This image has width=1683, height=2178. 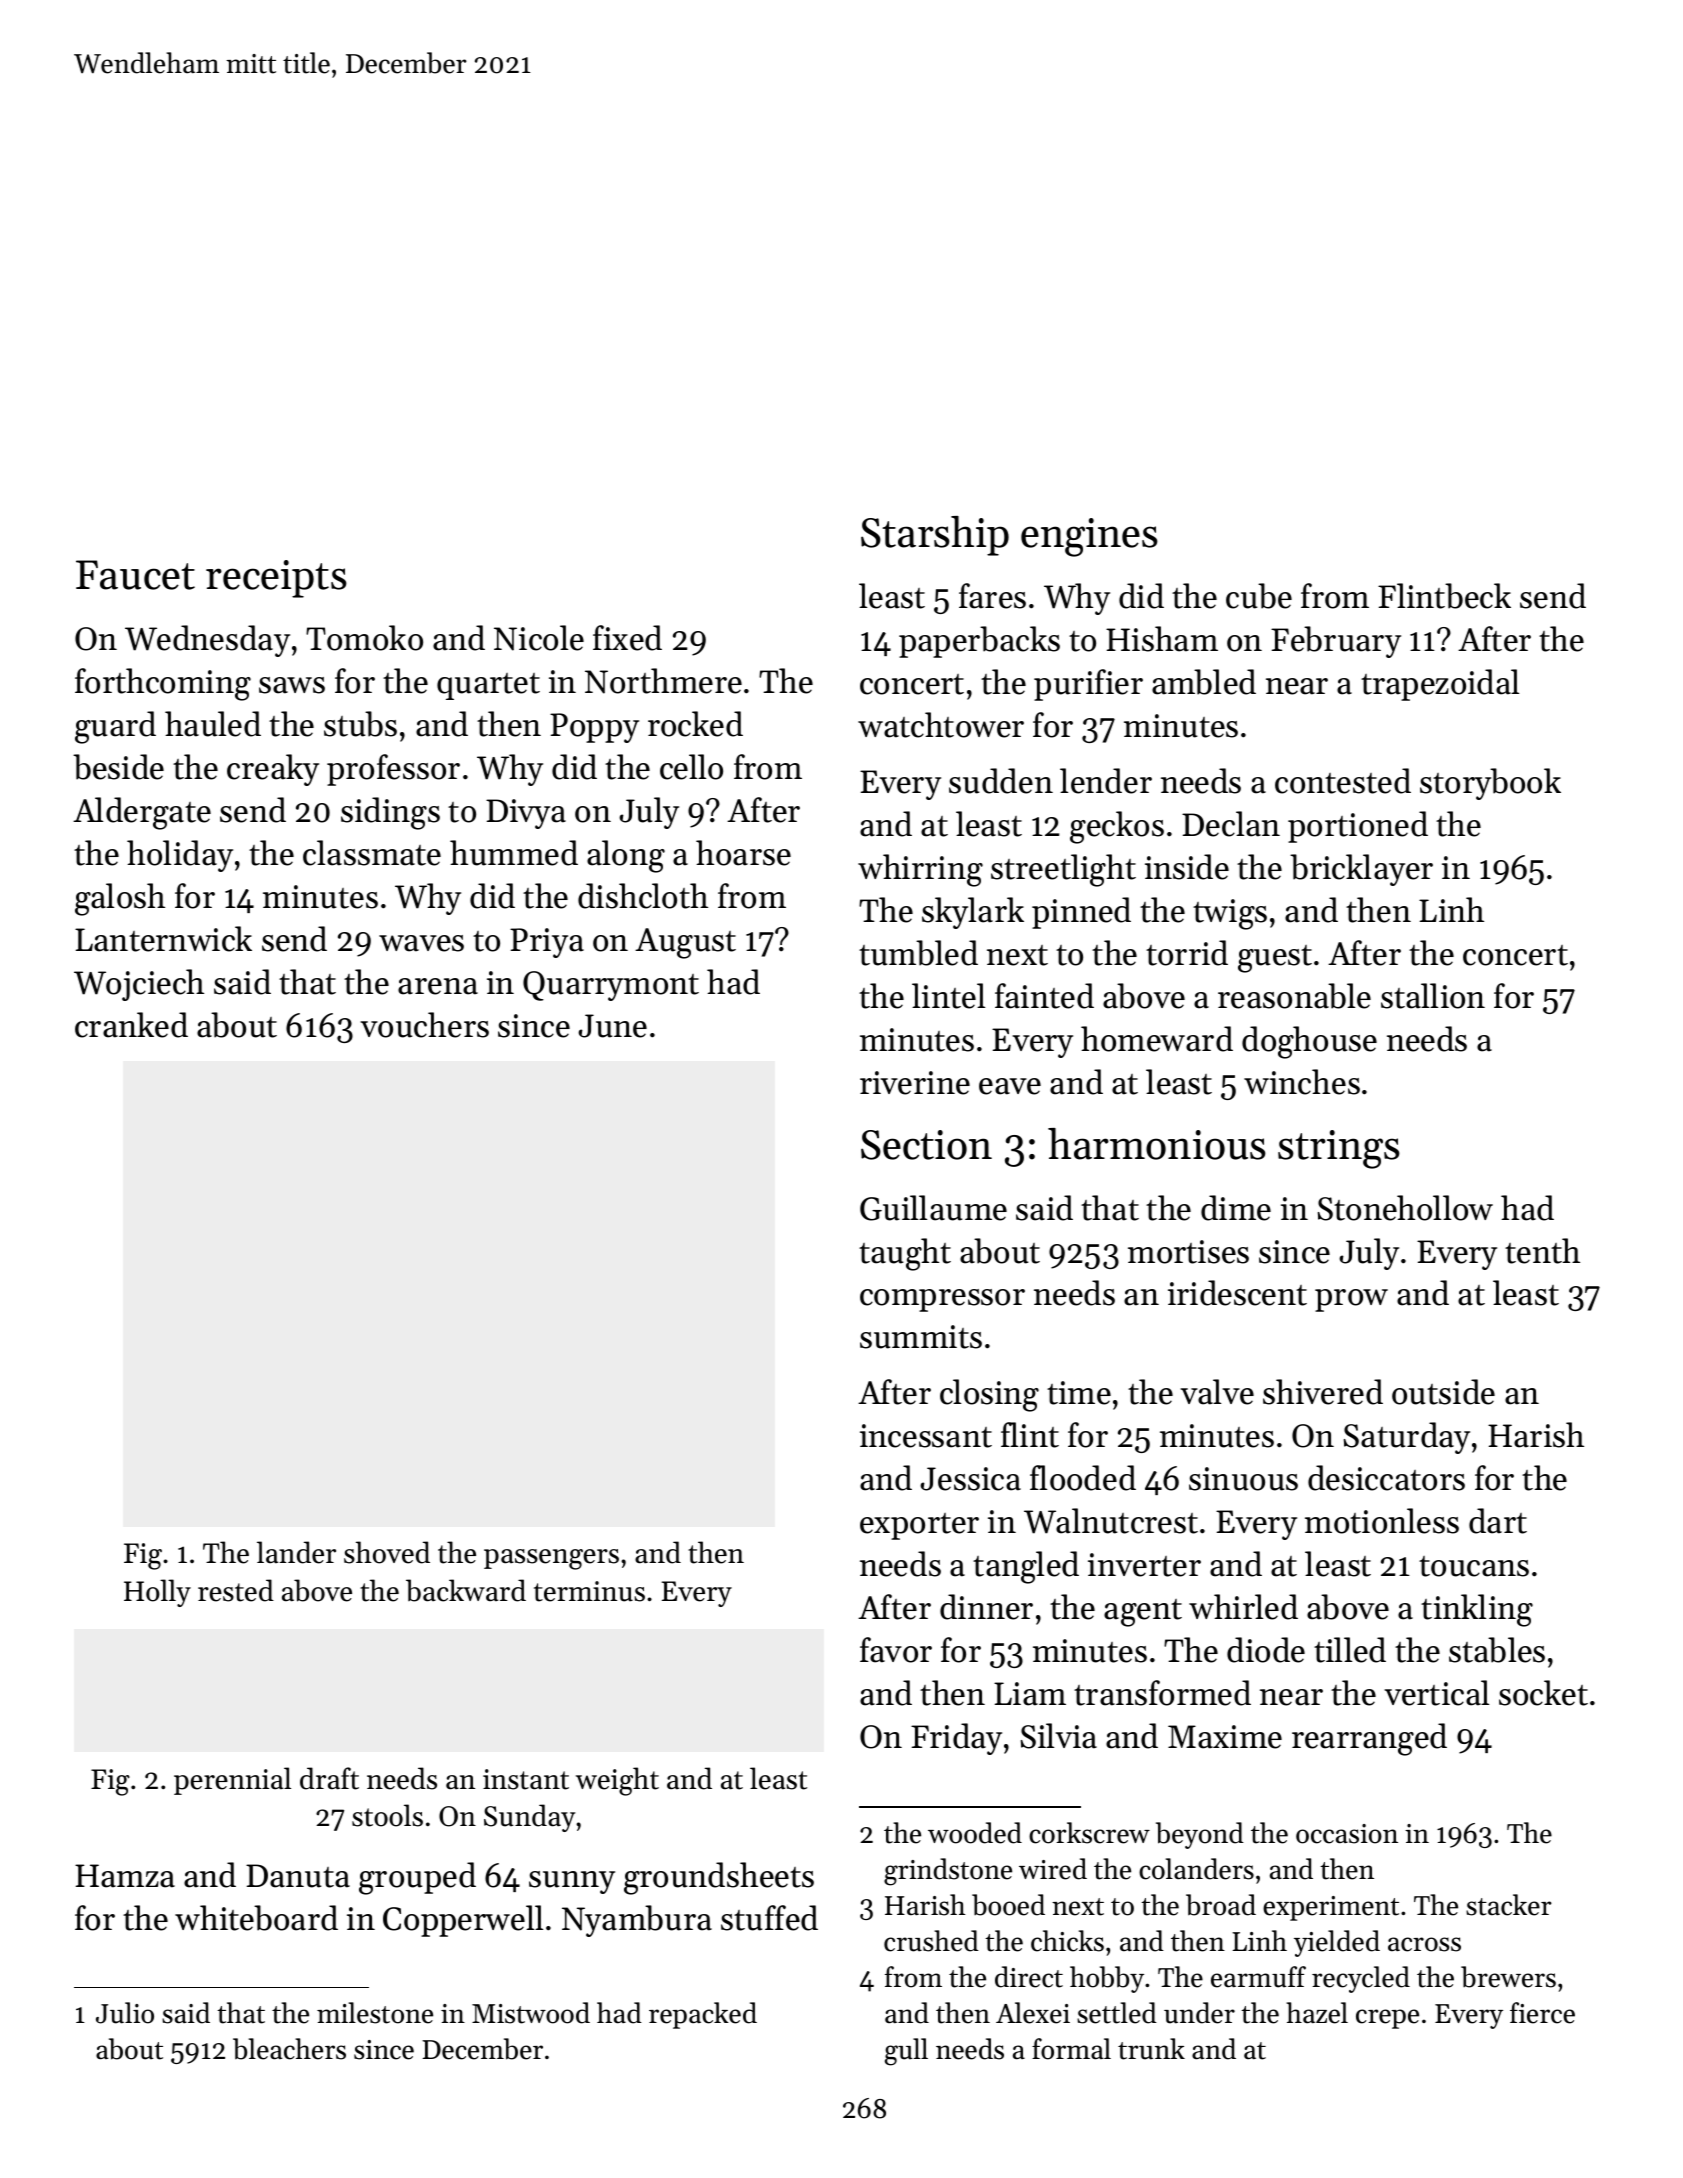 What do you see at coordinates (935, 536) in the image?
I see `Starship` at bounding box center [935, 536].
